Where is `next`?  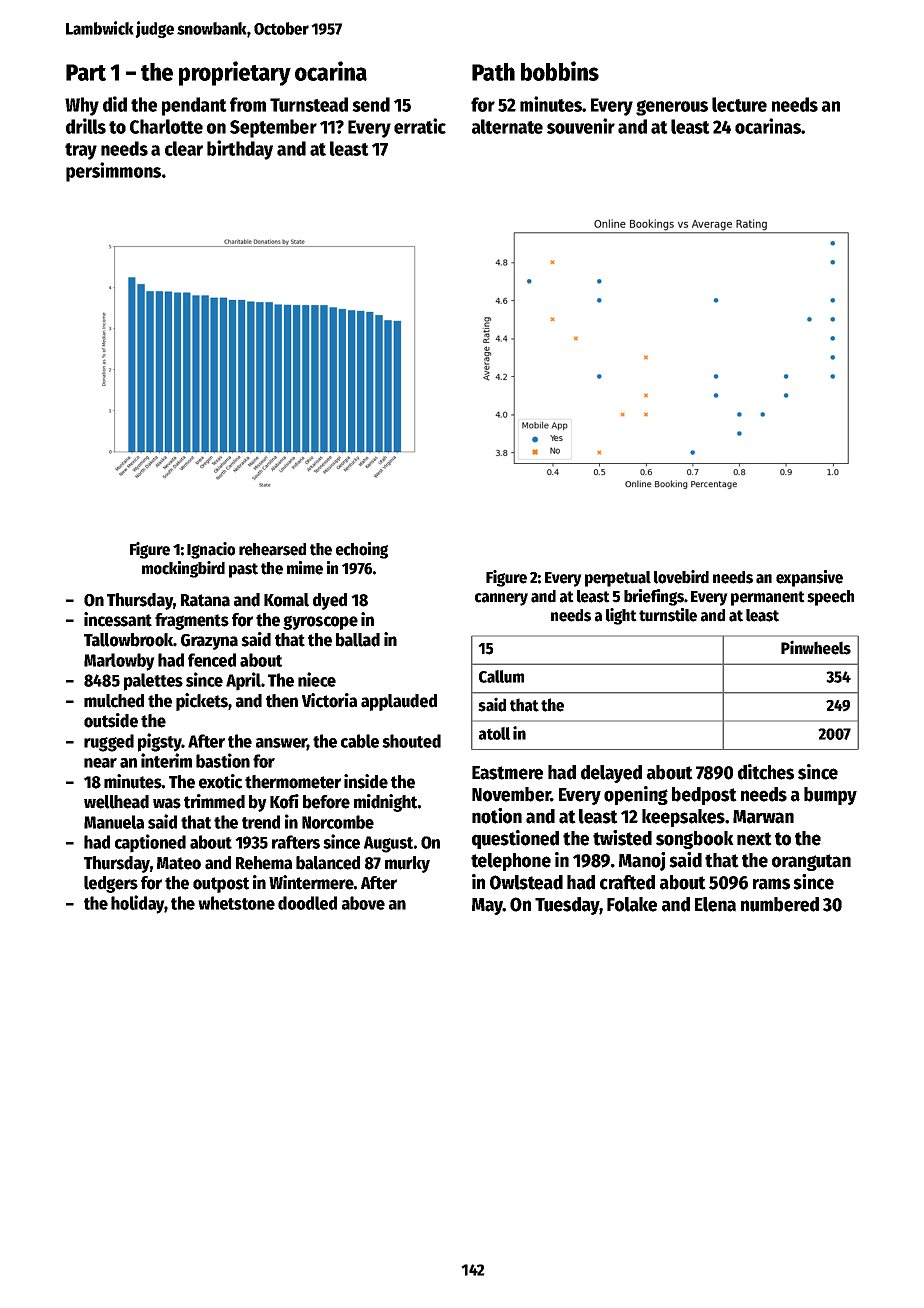 next is located at coordinates (754, 839).
